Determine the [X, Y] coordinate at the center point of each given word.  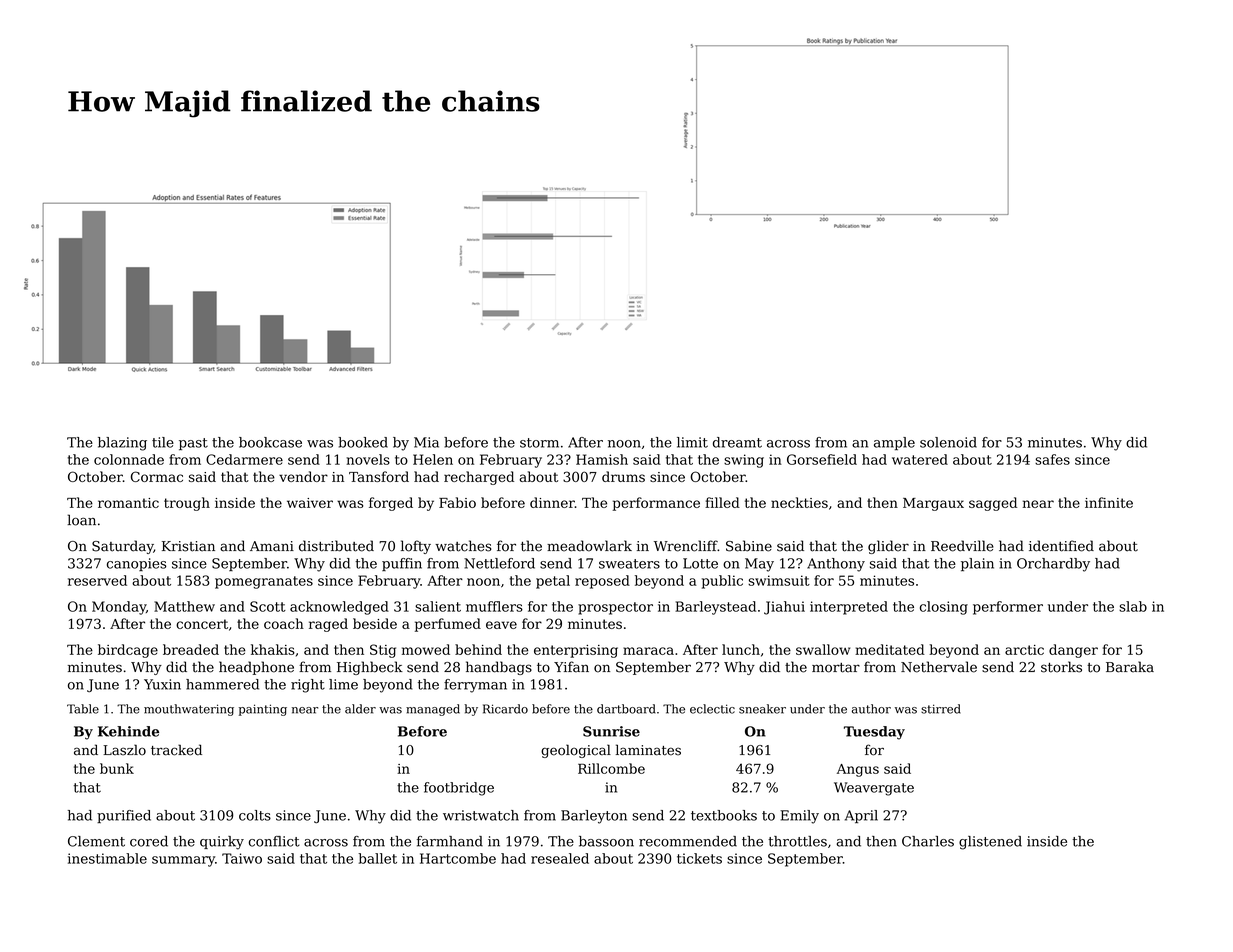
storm [539, 443]
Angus [858, 770]
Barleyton [594, 817]
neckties [799, 502]
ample [894, 443]
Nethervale [939, 667]
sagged [993, 504]
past [193, 444]
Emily [799, 817]
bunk [117, 768]
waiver [310, 503]
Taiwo [242, 858]
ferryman [475, 686]
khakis [273, 649]
